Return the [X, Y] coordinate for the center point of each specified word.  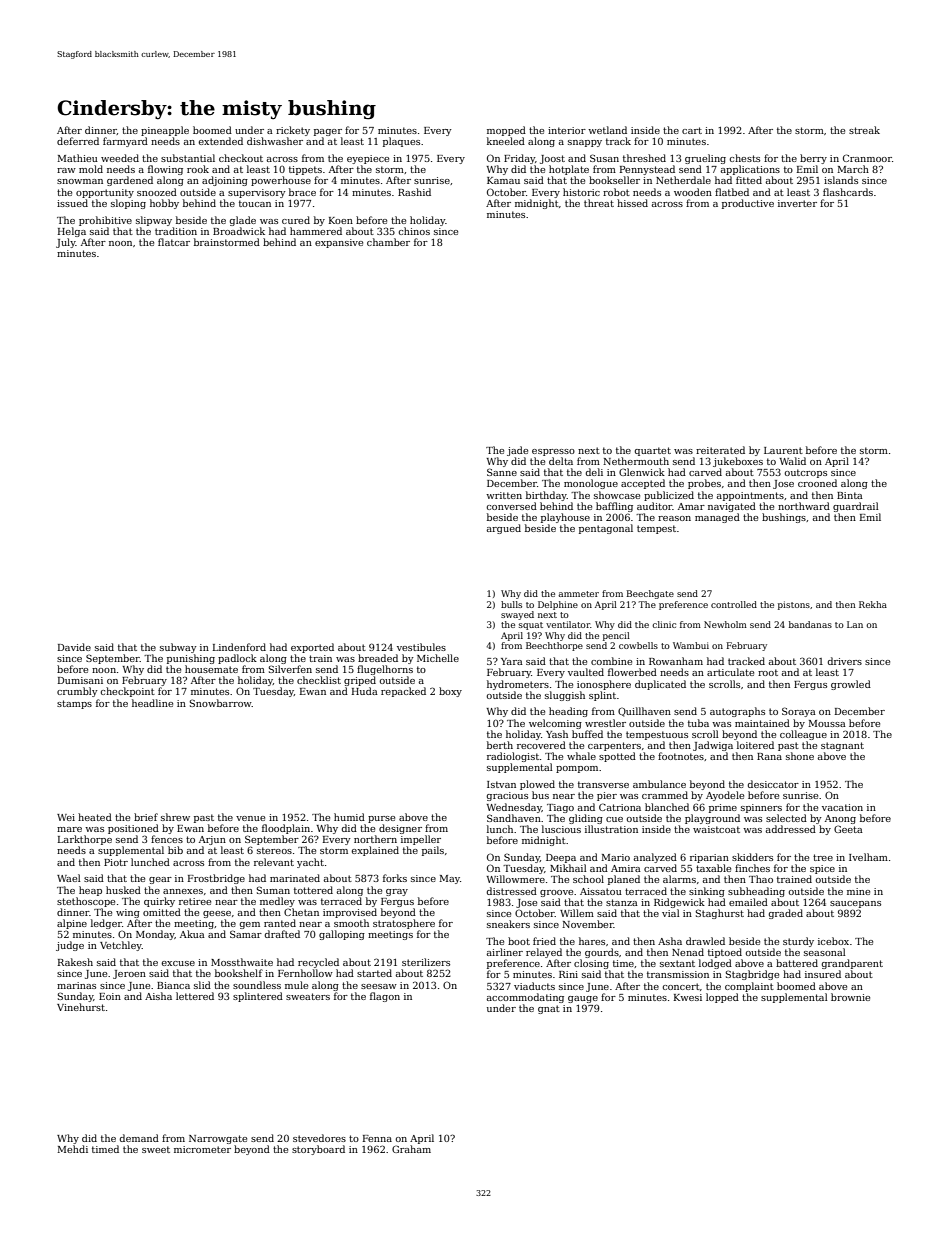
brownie [850, 997]
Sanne [502, 472]
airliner [505, 952]
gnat [549, 1009]
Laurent [783, 450]
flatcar [174, 242]
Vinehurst [81, 1007]
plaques [401, 142]
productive [748, 204]
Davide [74, 647]
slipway [154, 221]
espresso [553, 452]
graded [785, 914]
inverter [797, 203]
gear [160, 880]
